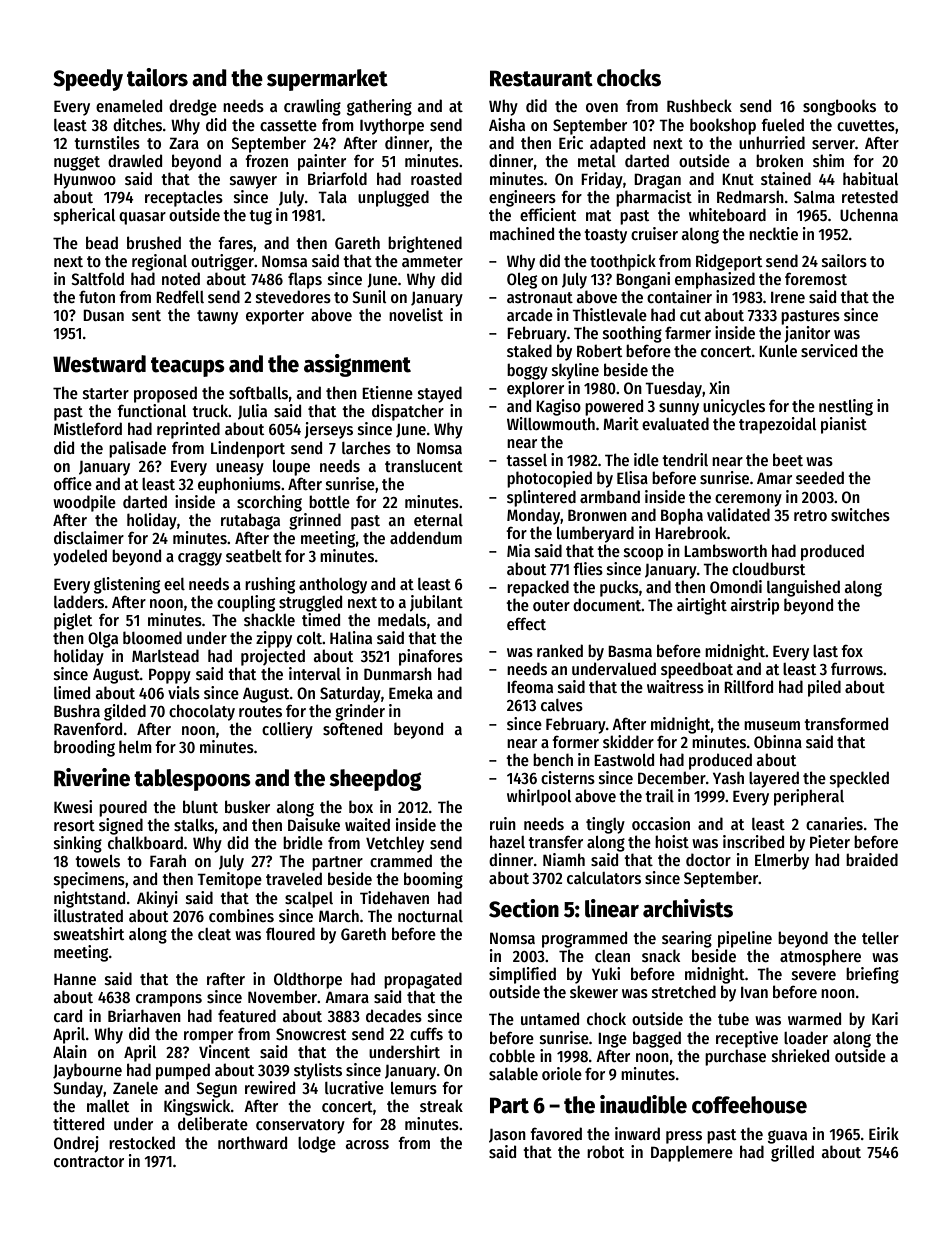 The height and width of the screenshot is (1233, 952). What do you see at coordinates (541, 78) in the screenshot?
I see `Restaurant` at bounding box center [541, 78].
